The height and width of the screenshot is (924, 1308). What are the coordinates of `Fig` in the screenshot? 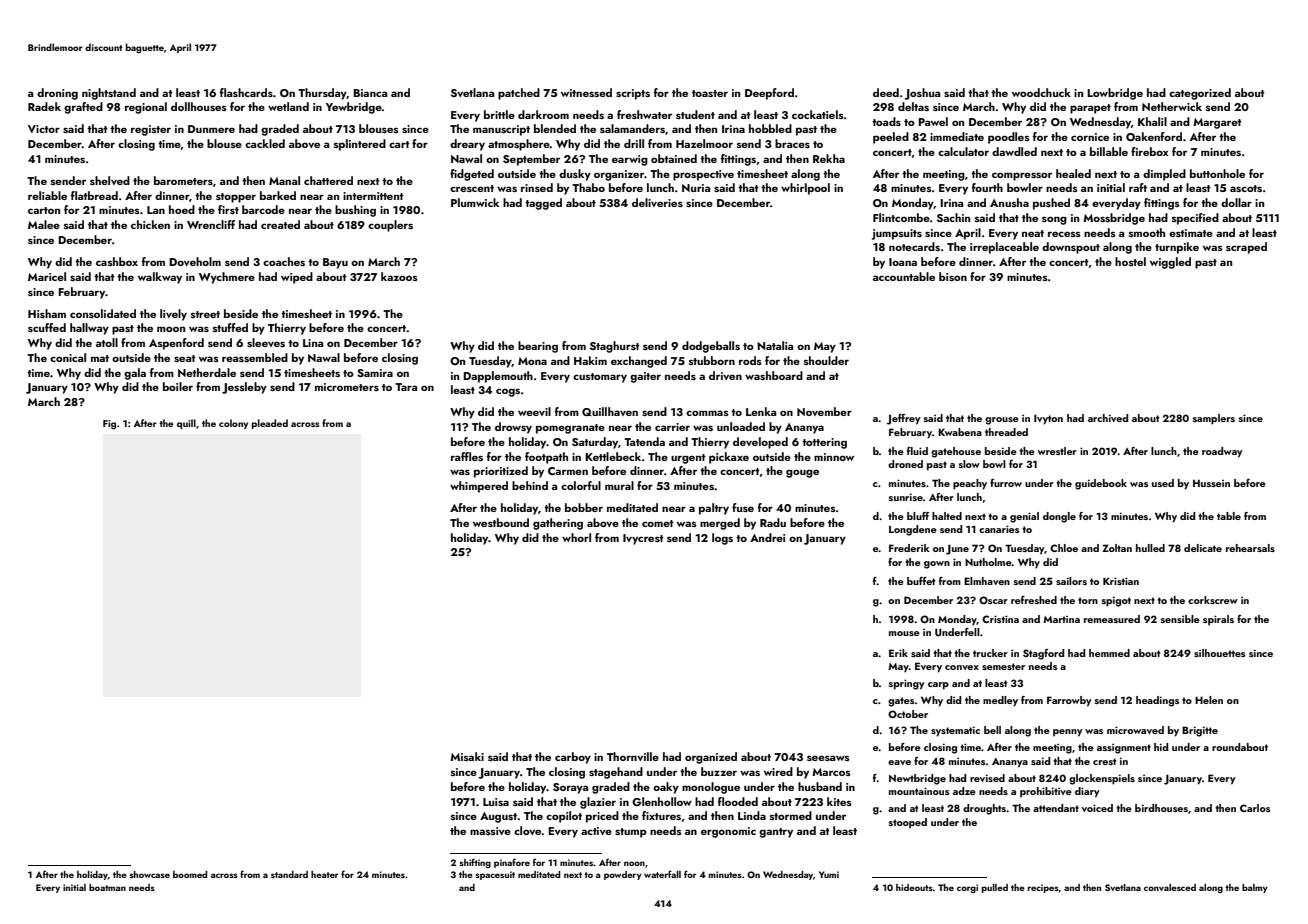 It's located at (109, 425).
